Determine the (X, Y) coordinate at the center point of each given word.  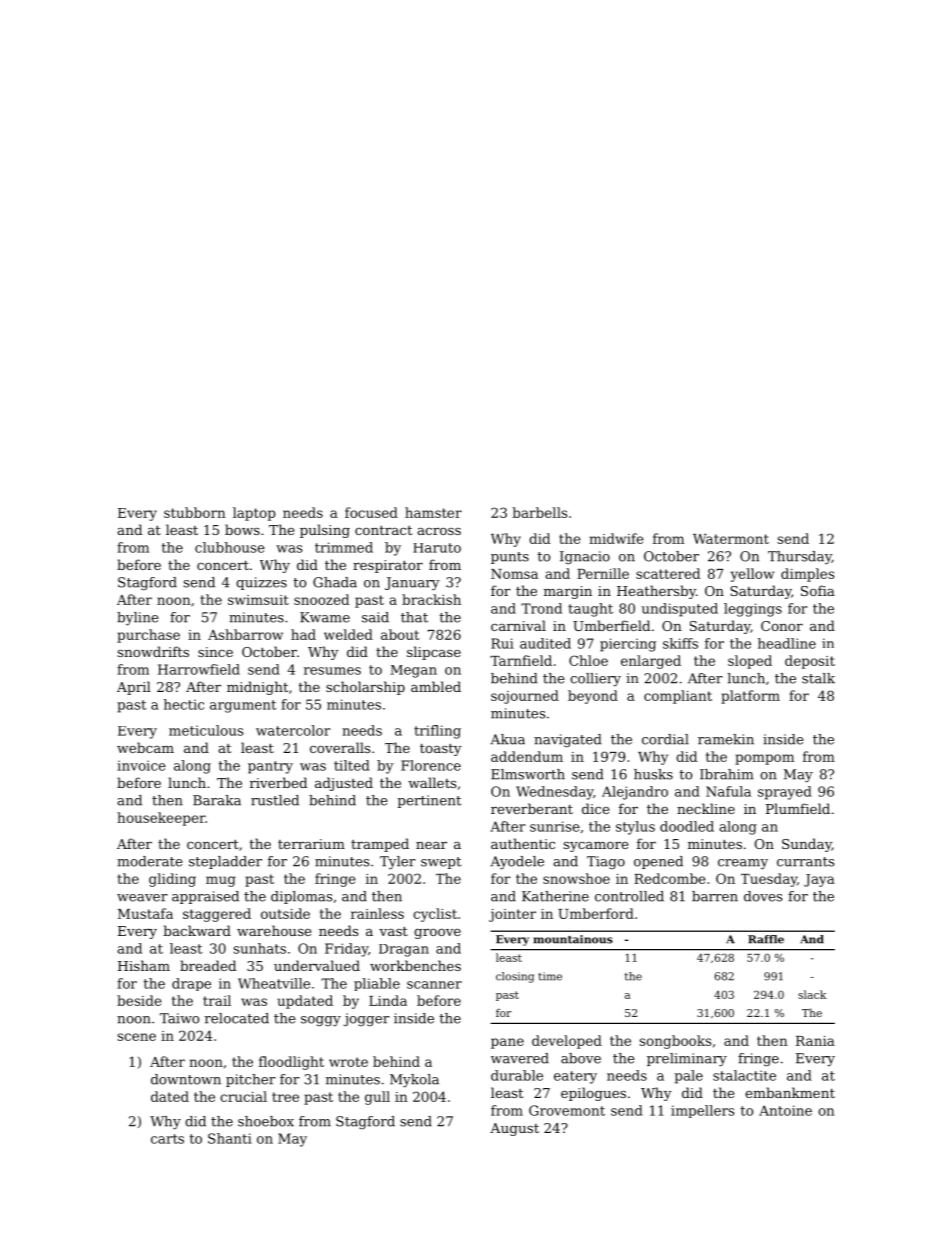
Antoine (785, 1110)
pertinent (429, 801)
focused (371, 512)
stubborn (195, 512)
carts (167, 1139)
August (514, 1129)
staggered (217, 915)
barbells (539, 512)
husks (653, 774)
